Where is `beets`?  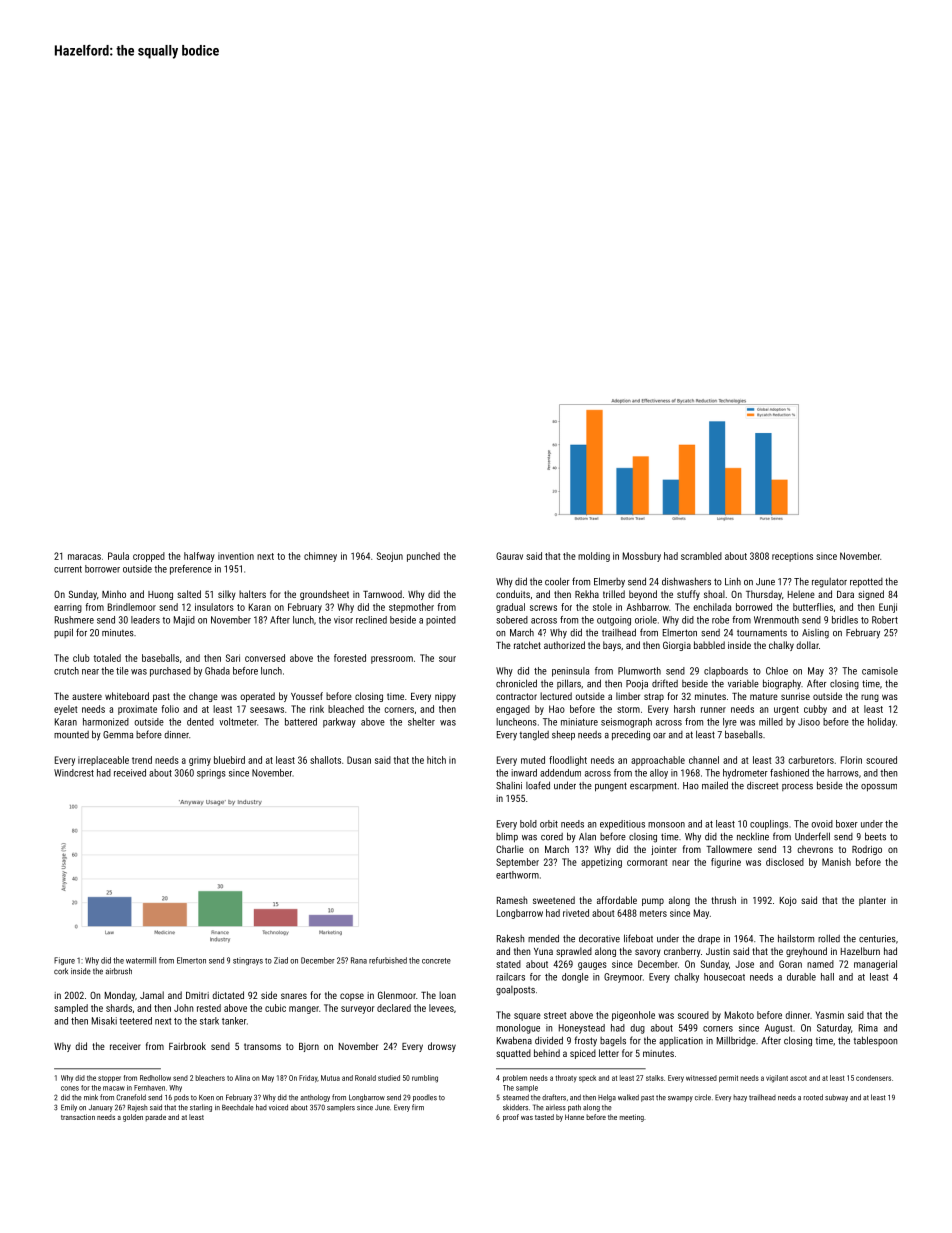 beets is located at coordinates (875, 836).
